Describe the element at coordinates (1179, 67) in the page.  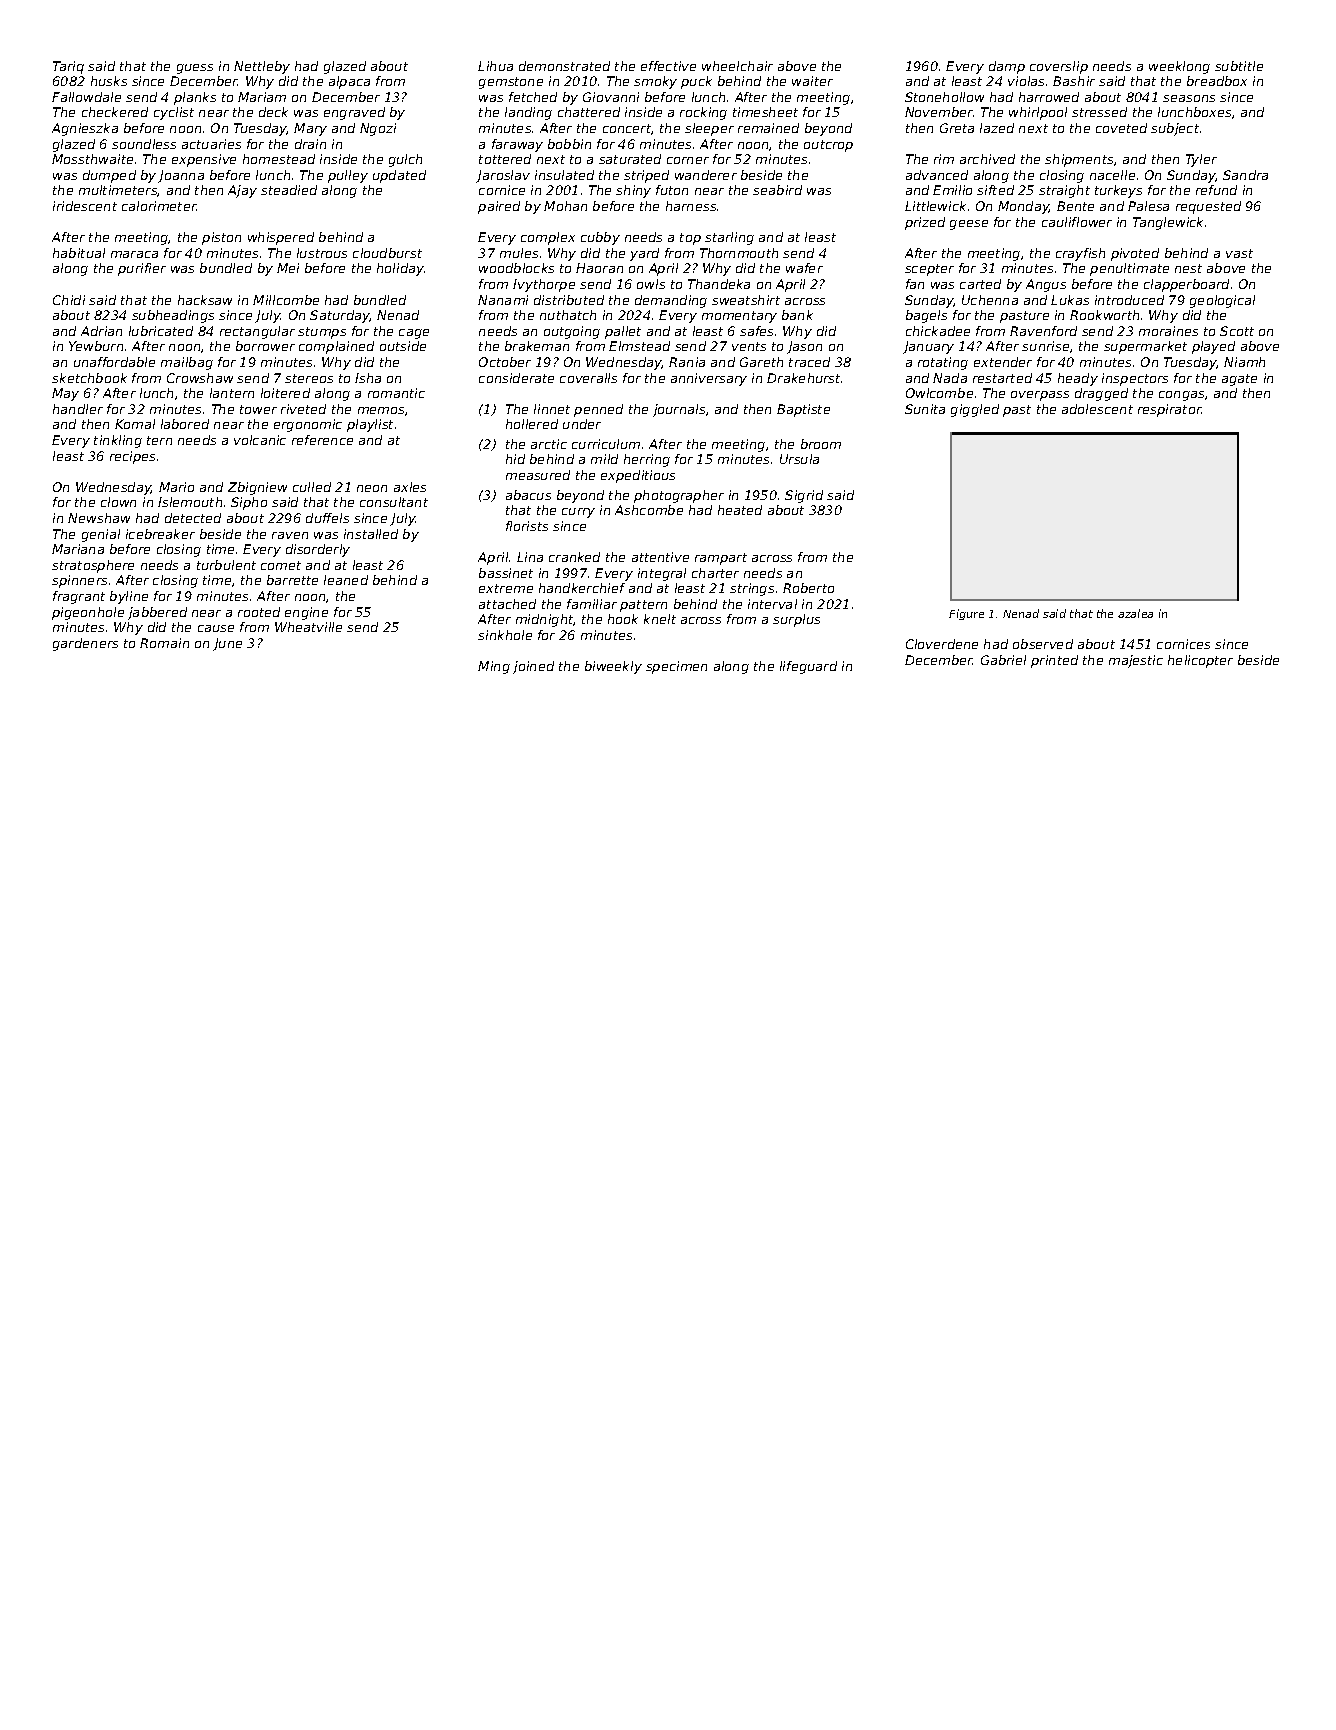
I see `weeklong` at that location.
